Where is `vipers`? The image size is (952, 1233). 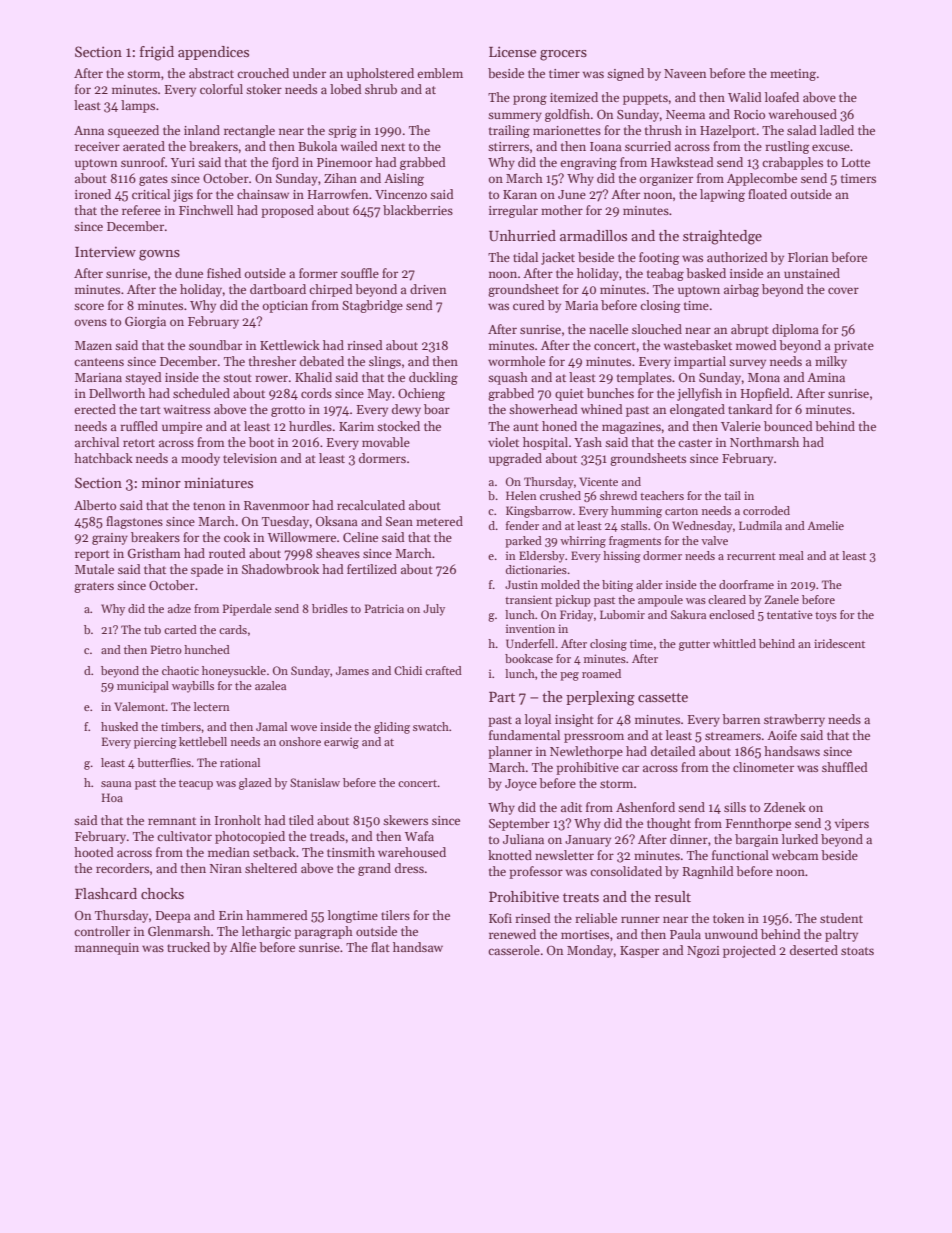 vipers is located at coordinates (852, 825).
